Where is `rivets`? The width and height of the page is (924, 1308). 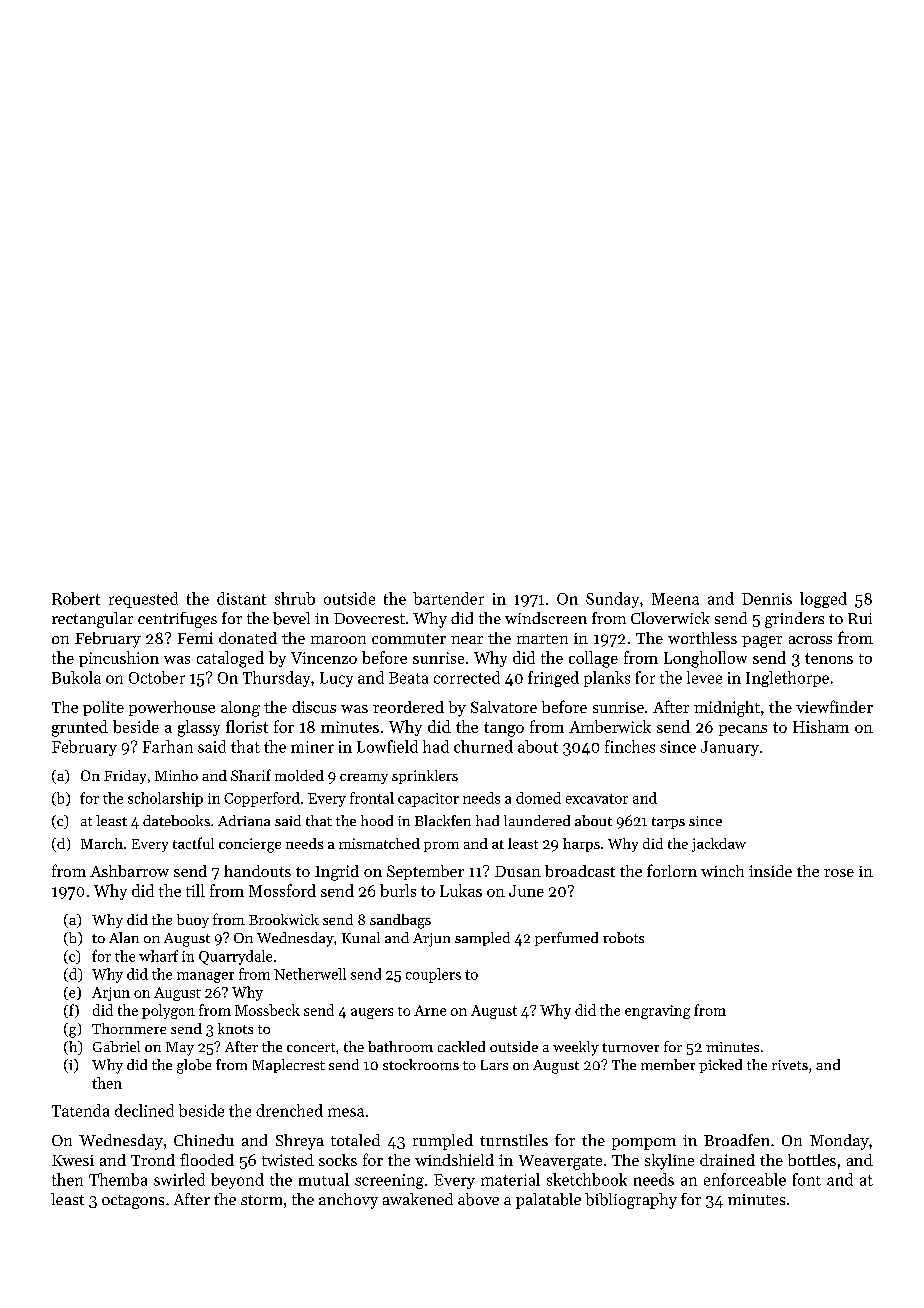
rivets is located at coordinates (790, 1065).
